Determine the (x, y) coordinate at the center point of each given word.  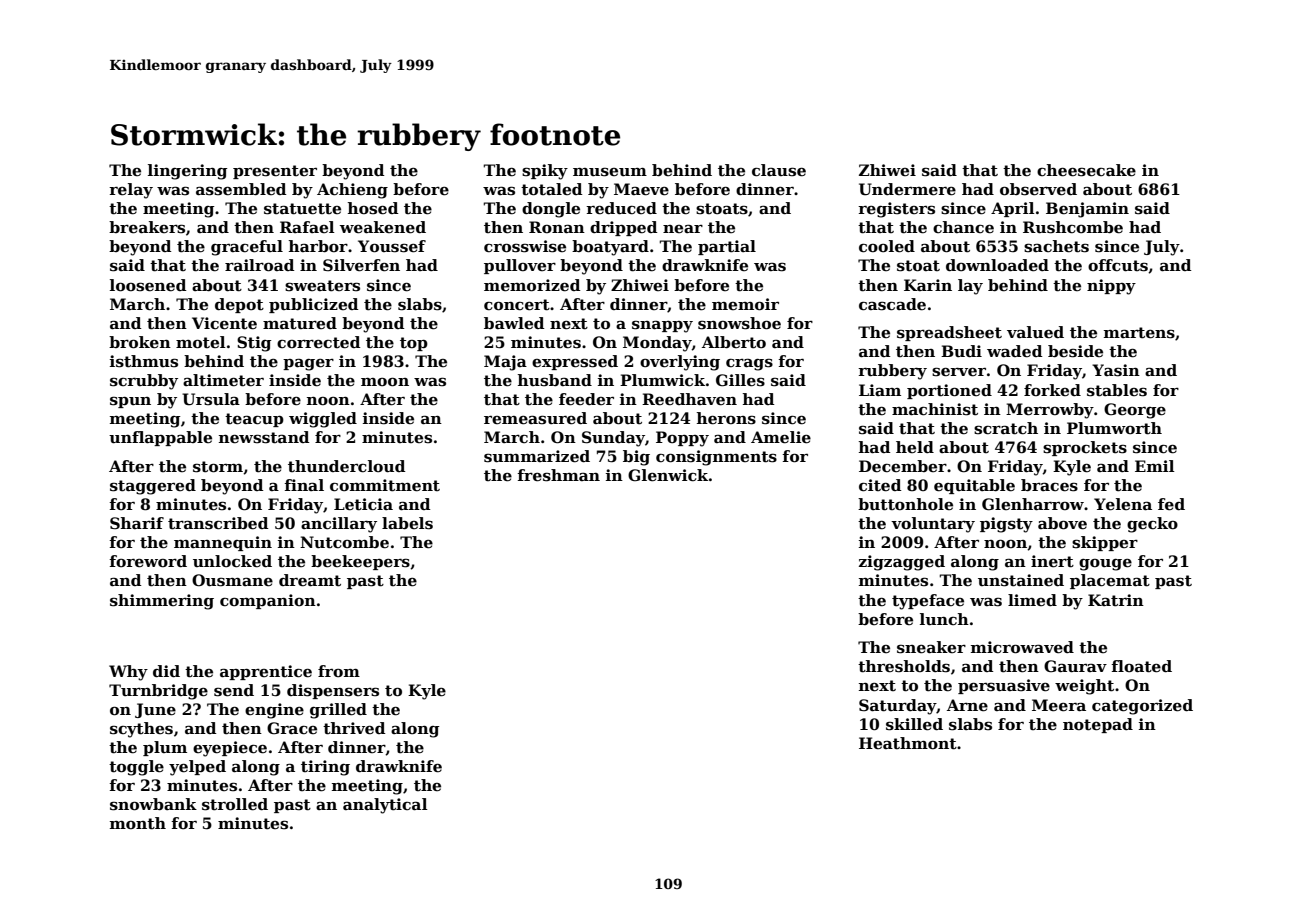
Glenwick (668, 475)
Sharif (137, 523)
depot (239, 305)
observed (1038, 189)
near (683, 228)
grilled (338, 711)
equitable (974, 486)
